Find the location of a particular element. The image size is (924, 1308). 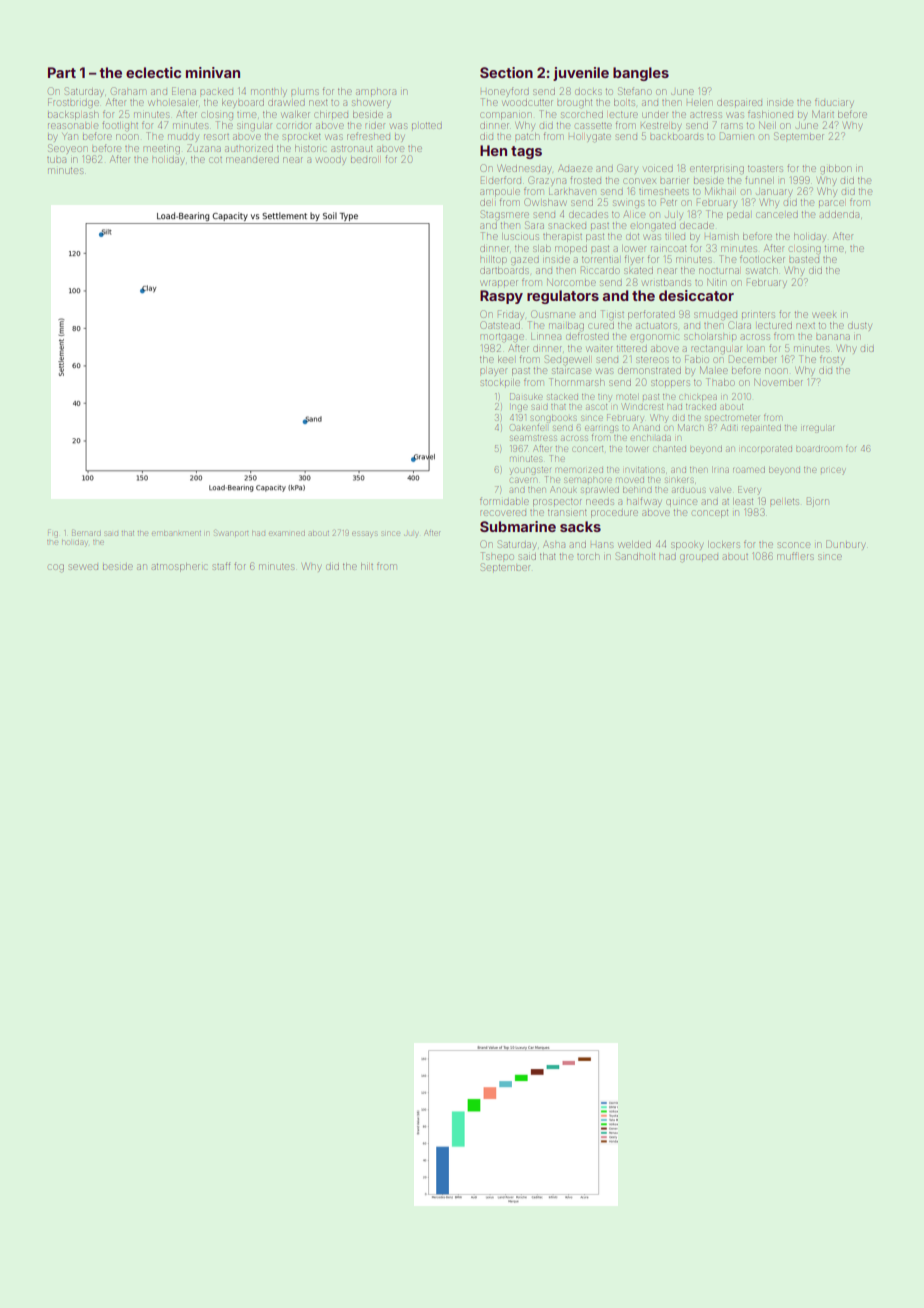

Section is located at coordinates (506, 72).
